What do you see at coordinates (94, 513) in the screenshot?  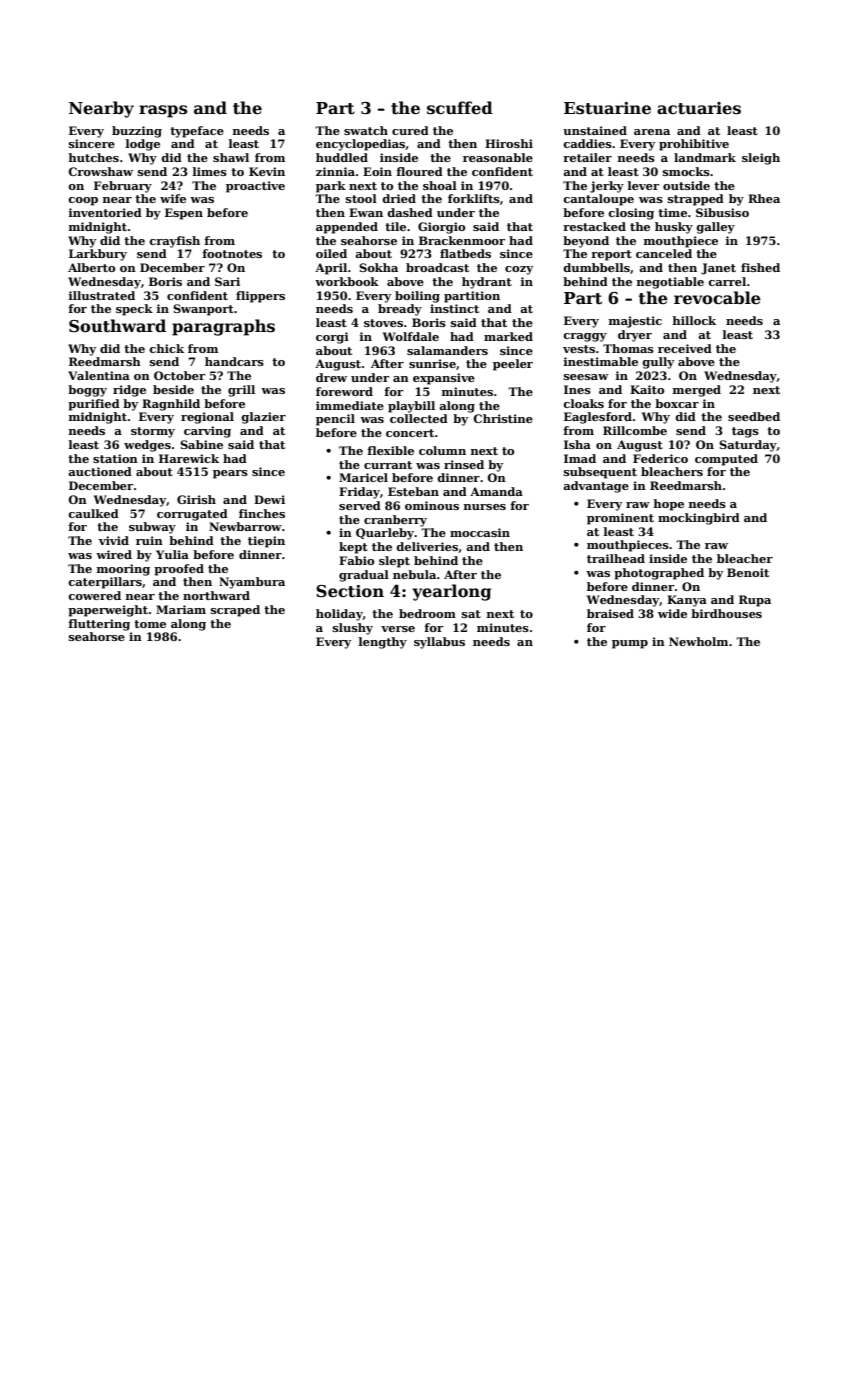 I see `caulked` at bounding box center [94, 513].
